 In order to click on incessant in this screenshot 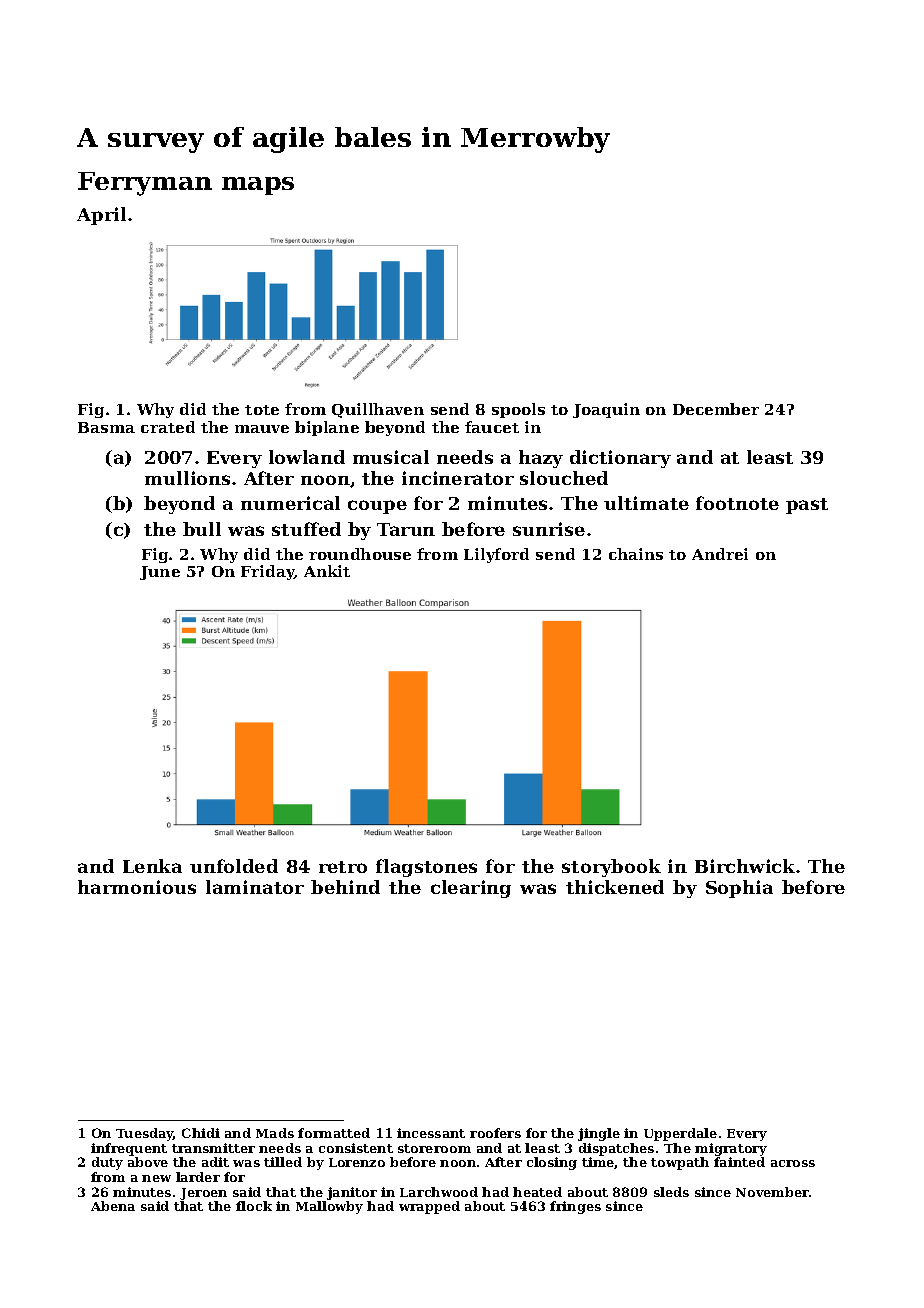, I will do `click(431, 1133)`.
